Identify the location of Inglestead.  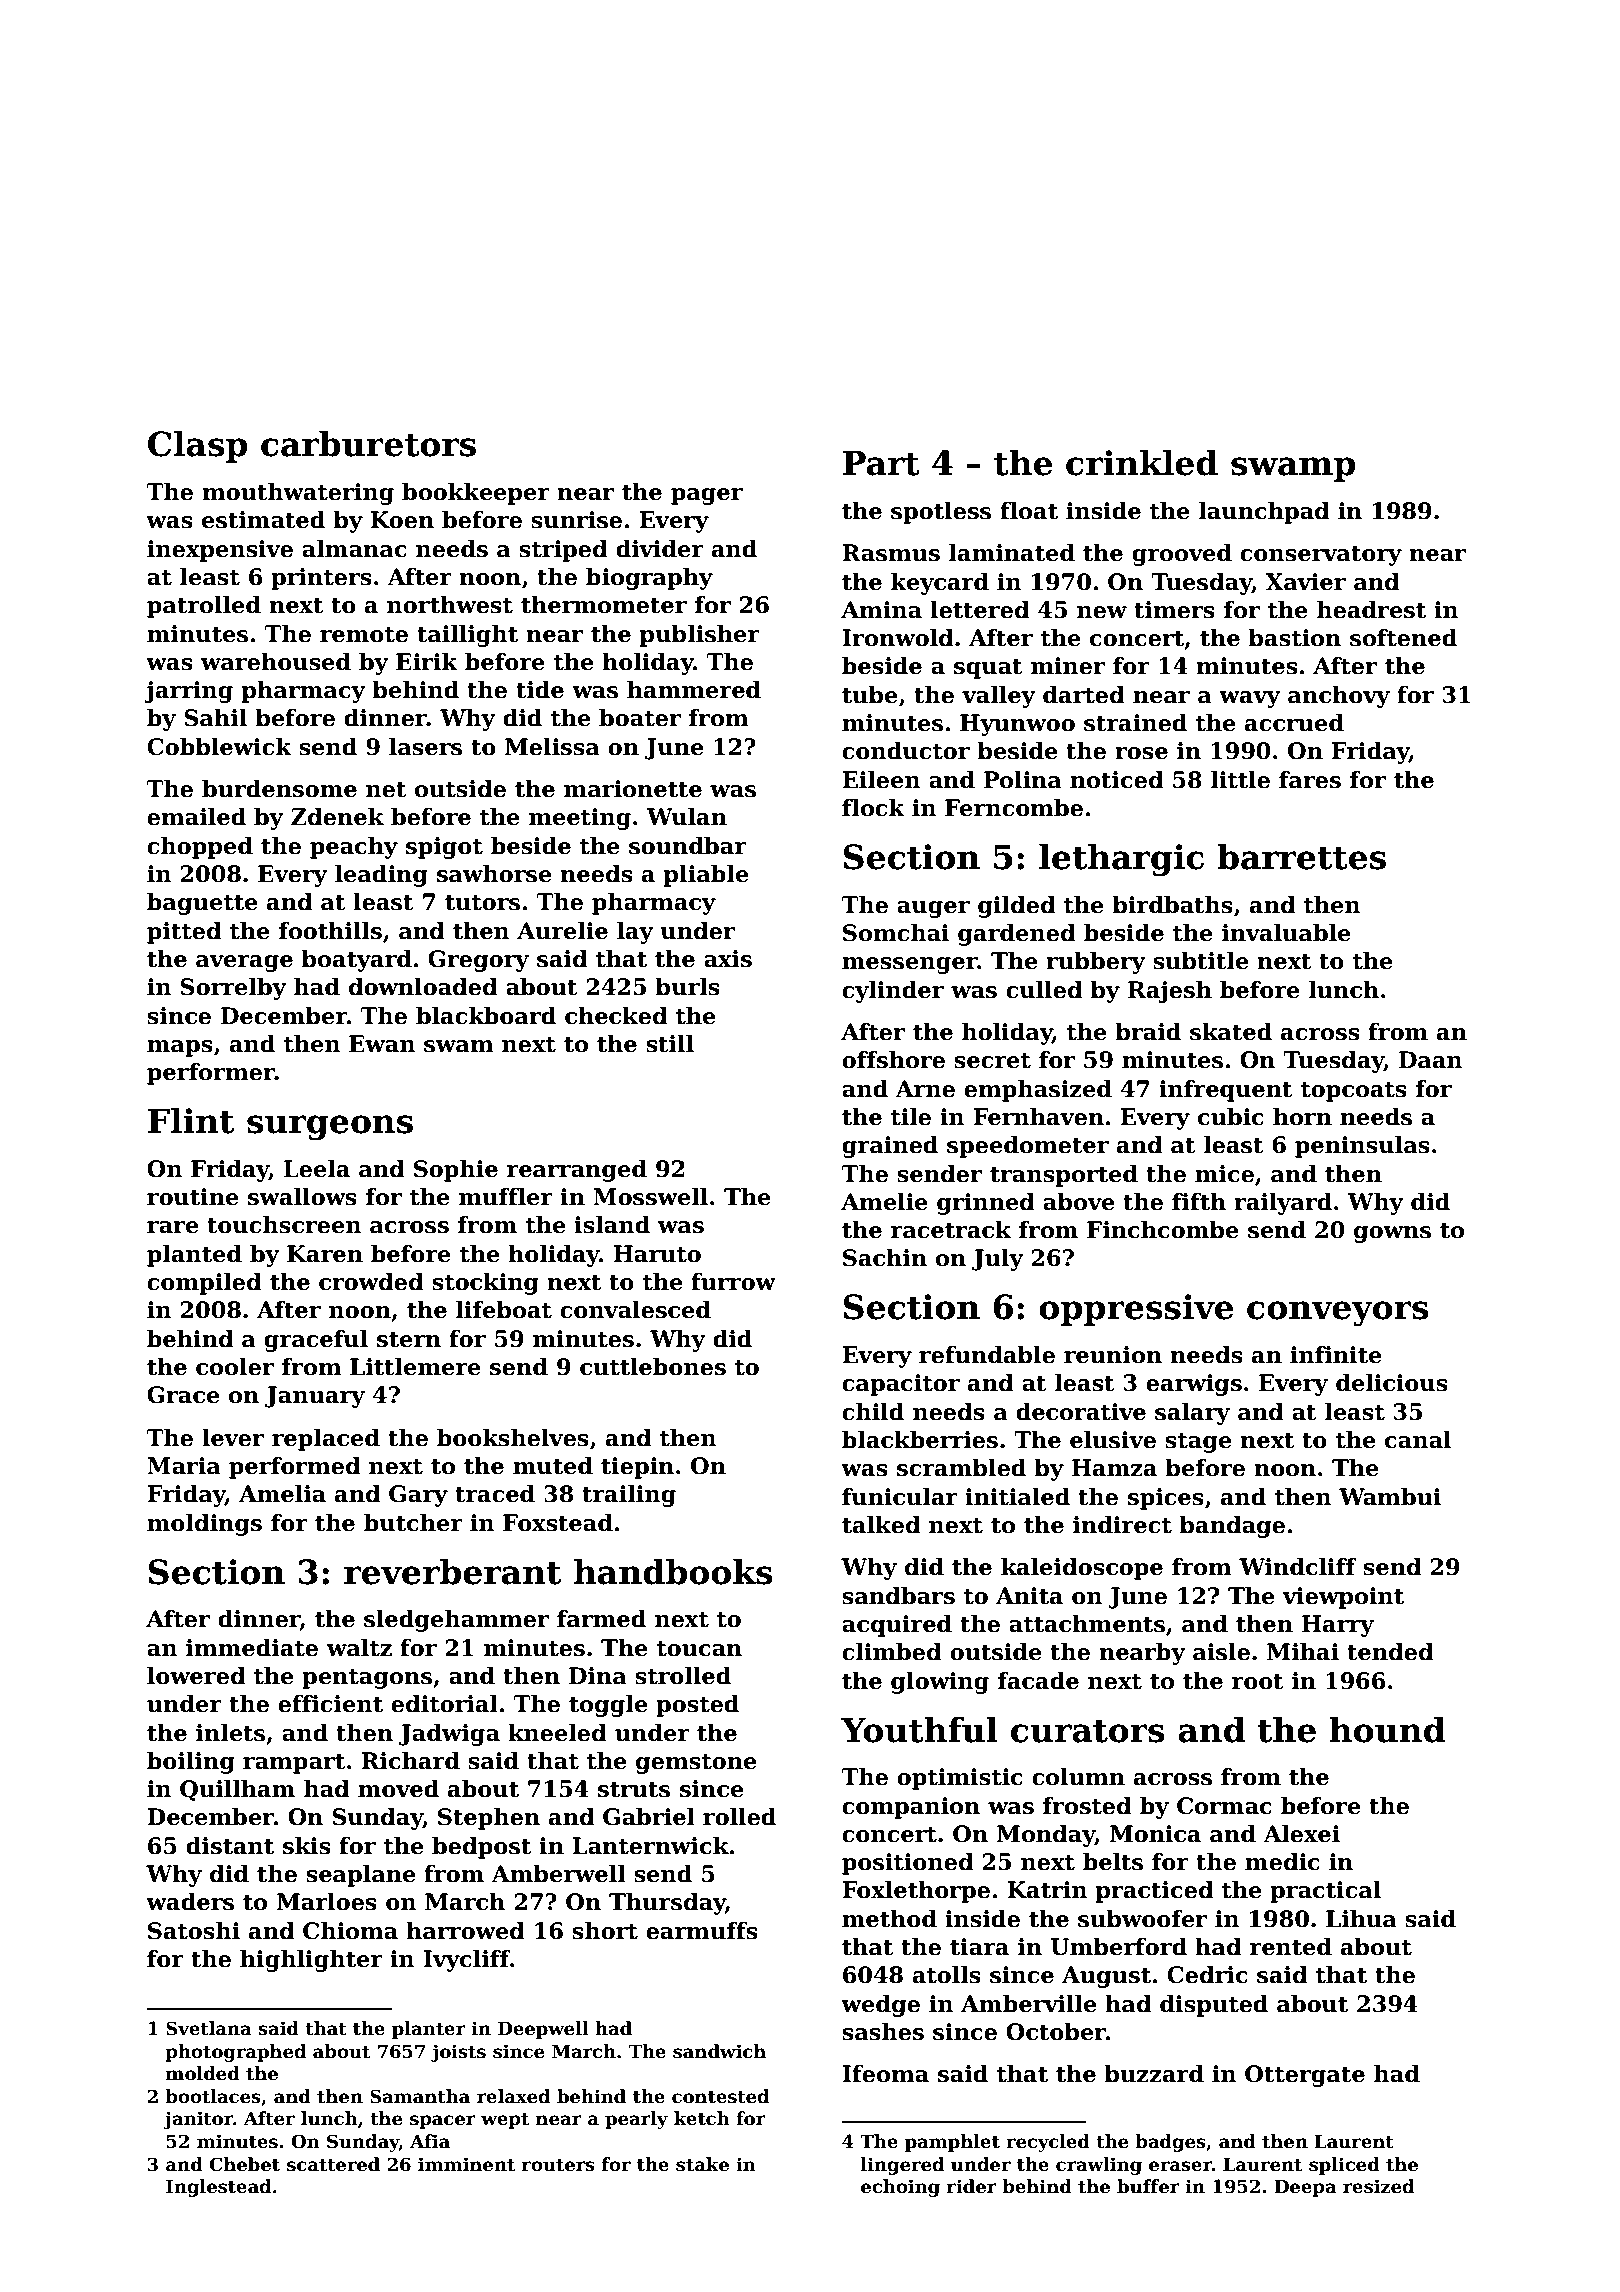
(218, 2188).
